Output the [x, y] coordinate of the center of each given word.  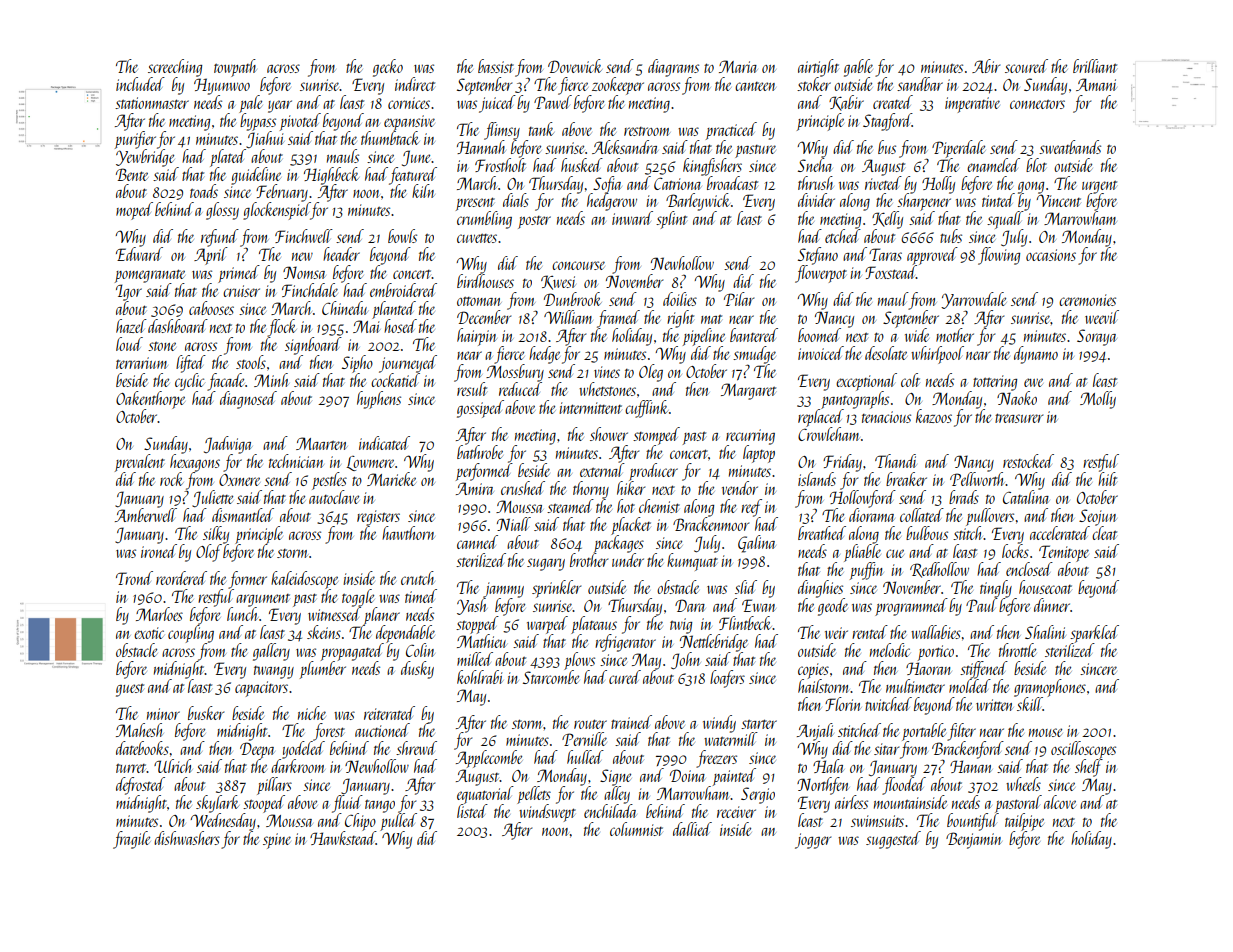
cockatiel [395, 380]
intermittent [590, 408]
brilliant [1095, 66]
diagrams [673, 68]
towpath [235, 68]
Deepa [257, 751]
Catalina [1026, 497]
